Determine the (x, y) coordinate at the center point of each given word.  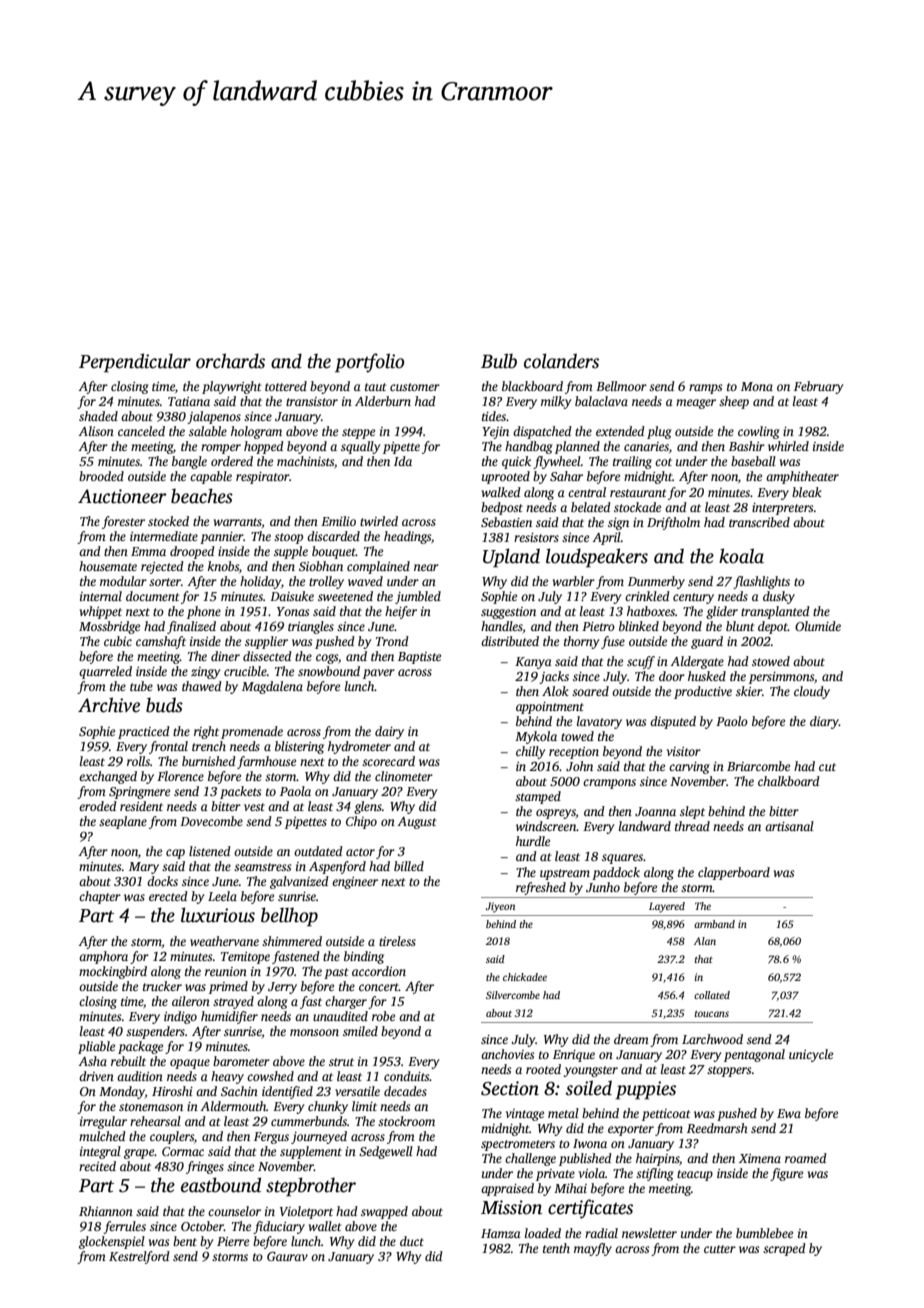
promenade (252, 732)
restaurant (638, 493)
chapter (100, 897)
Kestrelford (139, 1257)
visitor (684, 751)
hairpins (657, 1159)
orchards (230, 361)
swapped (384, 1212)
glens (368, 807)
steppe (358, 433)
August (417, 823)
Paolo (732, 721)
